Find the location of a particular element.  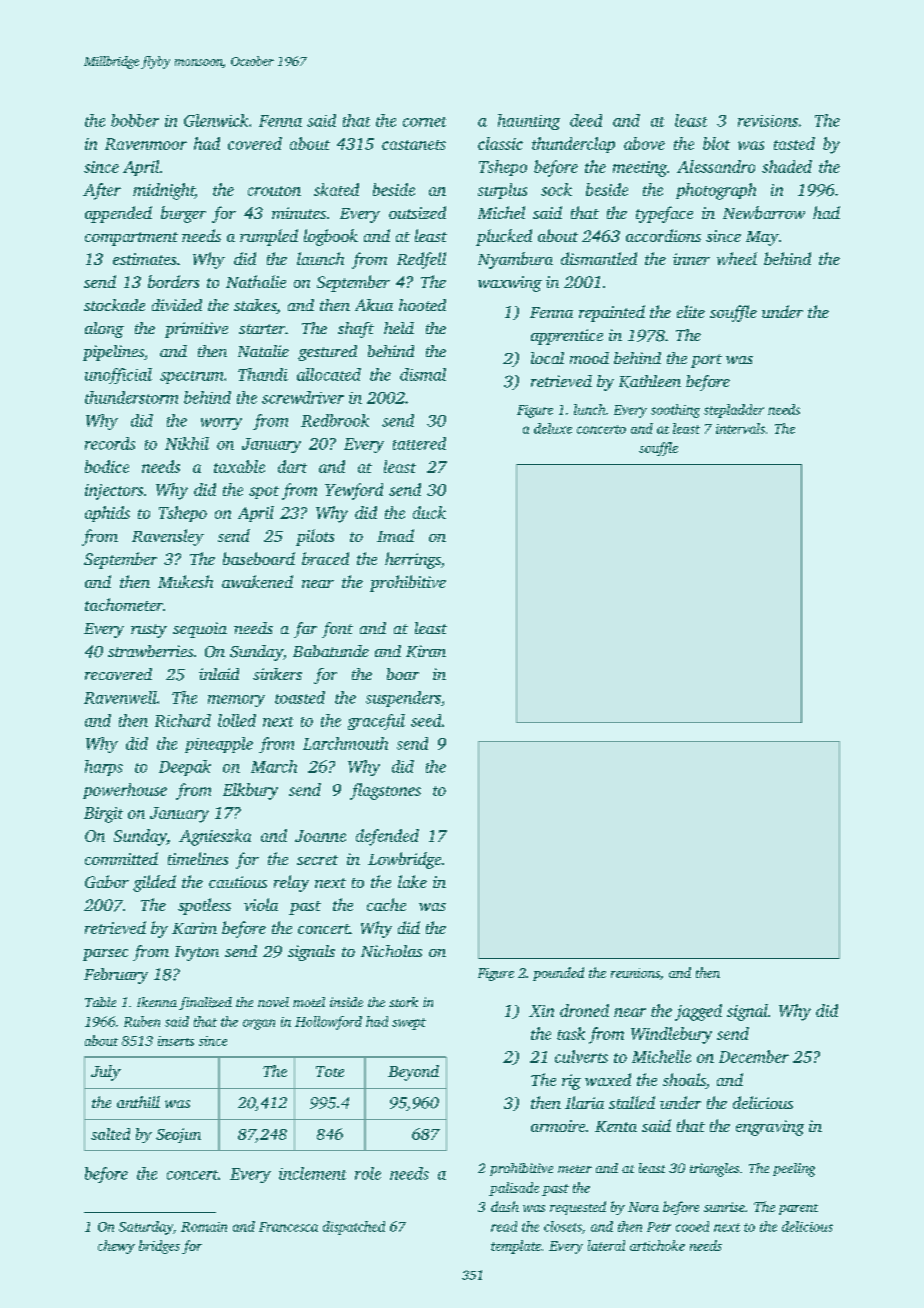

Richard is located at coordinates (183, 720).
